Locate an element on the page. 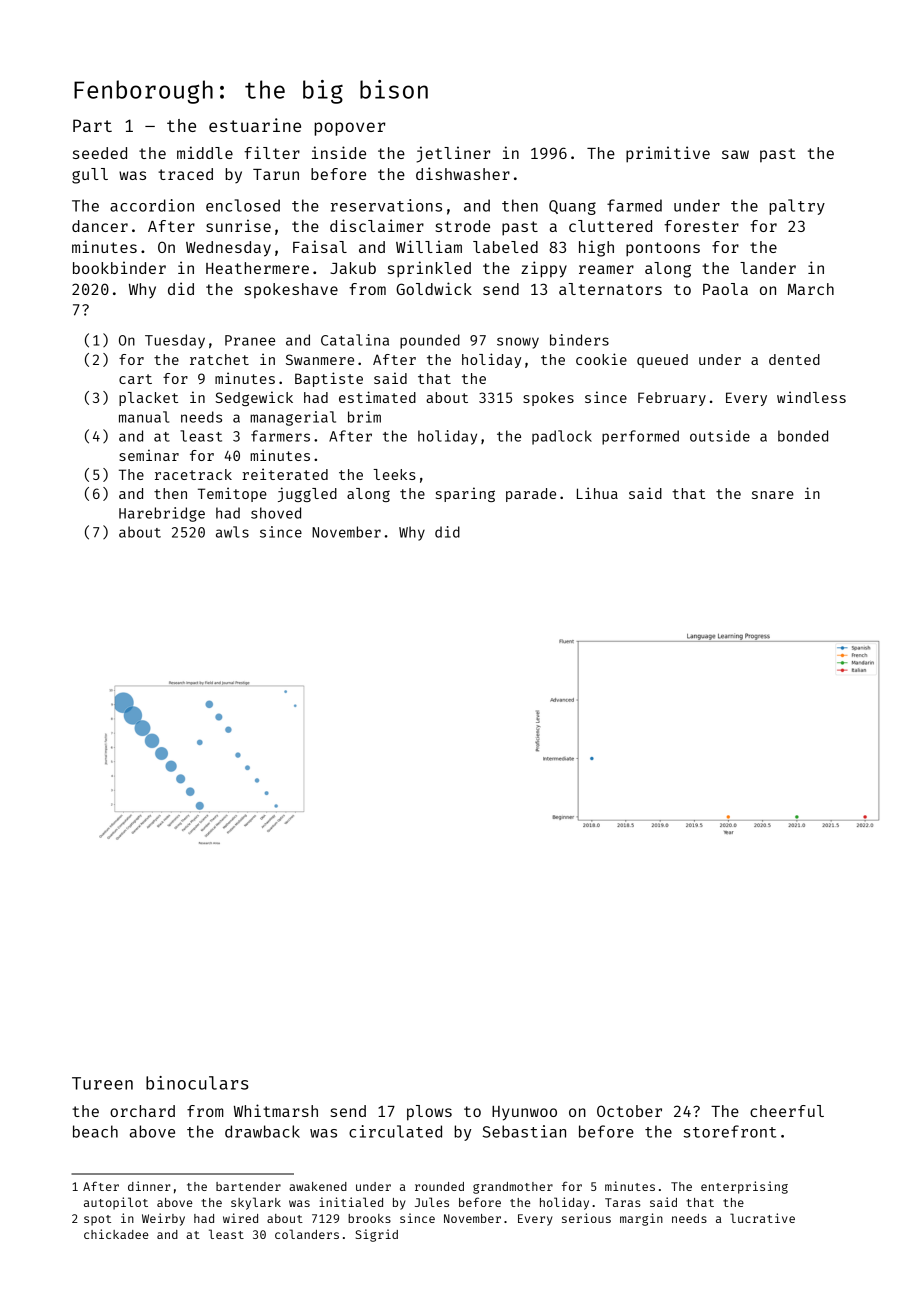 The height and width of the image is (1308, 924). binoculars is located at coordinates (197, 1083).
